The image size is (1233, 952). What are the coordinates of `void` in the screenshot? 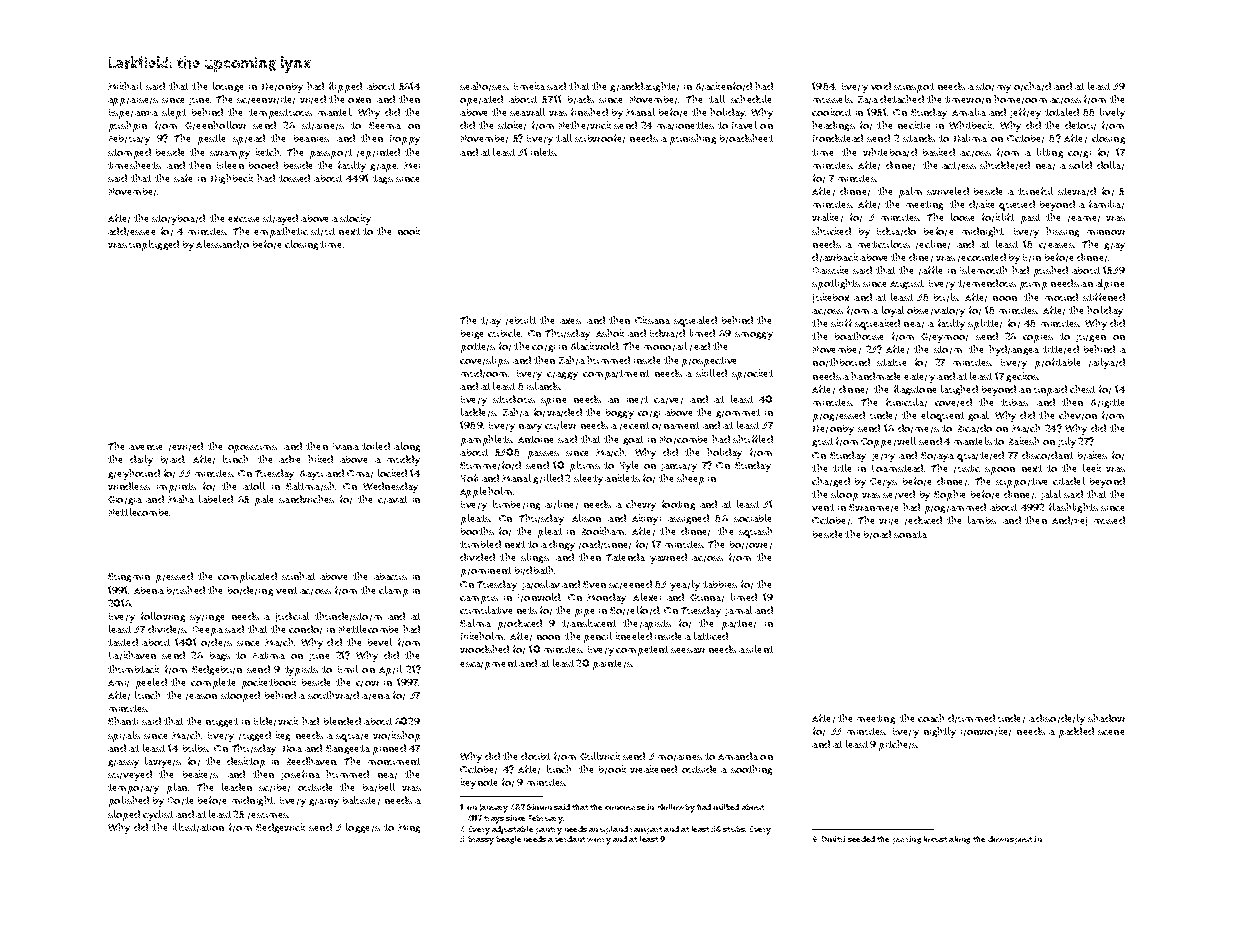 It's located at (881, 86).
